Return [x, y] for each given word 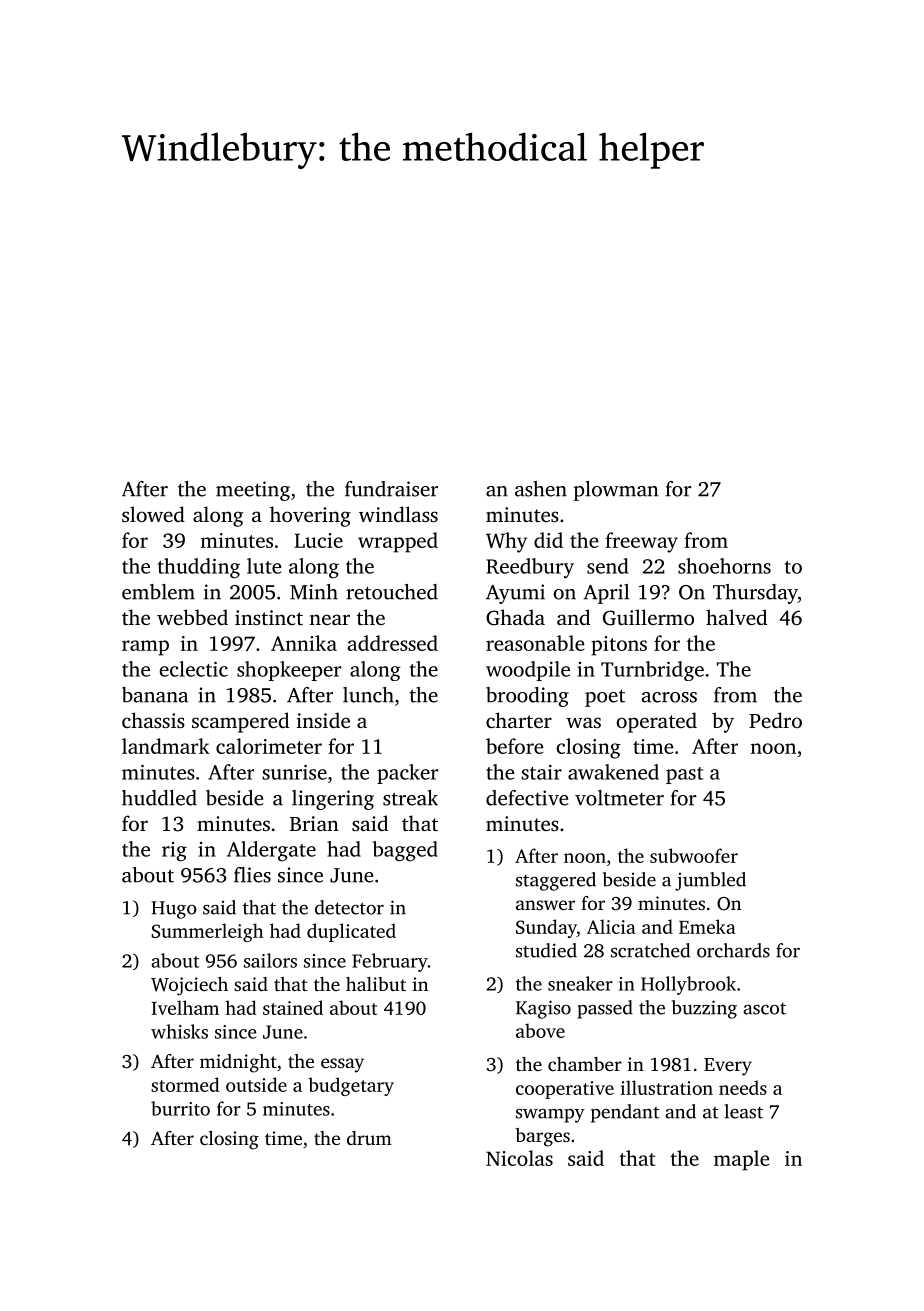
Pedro [775, 720]
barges [543, 1137]
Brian [314, 823]
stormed [185, 1084]
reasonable [535, 643]
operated [657, 722]
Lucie [318, 540]
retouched [392, 592]
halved [736, 617]
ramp [145, 648]
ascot [764, 1009]
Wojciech [189, 986]
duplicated [351, 932]
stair [541, 772]
